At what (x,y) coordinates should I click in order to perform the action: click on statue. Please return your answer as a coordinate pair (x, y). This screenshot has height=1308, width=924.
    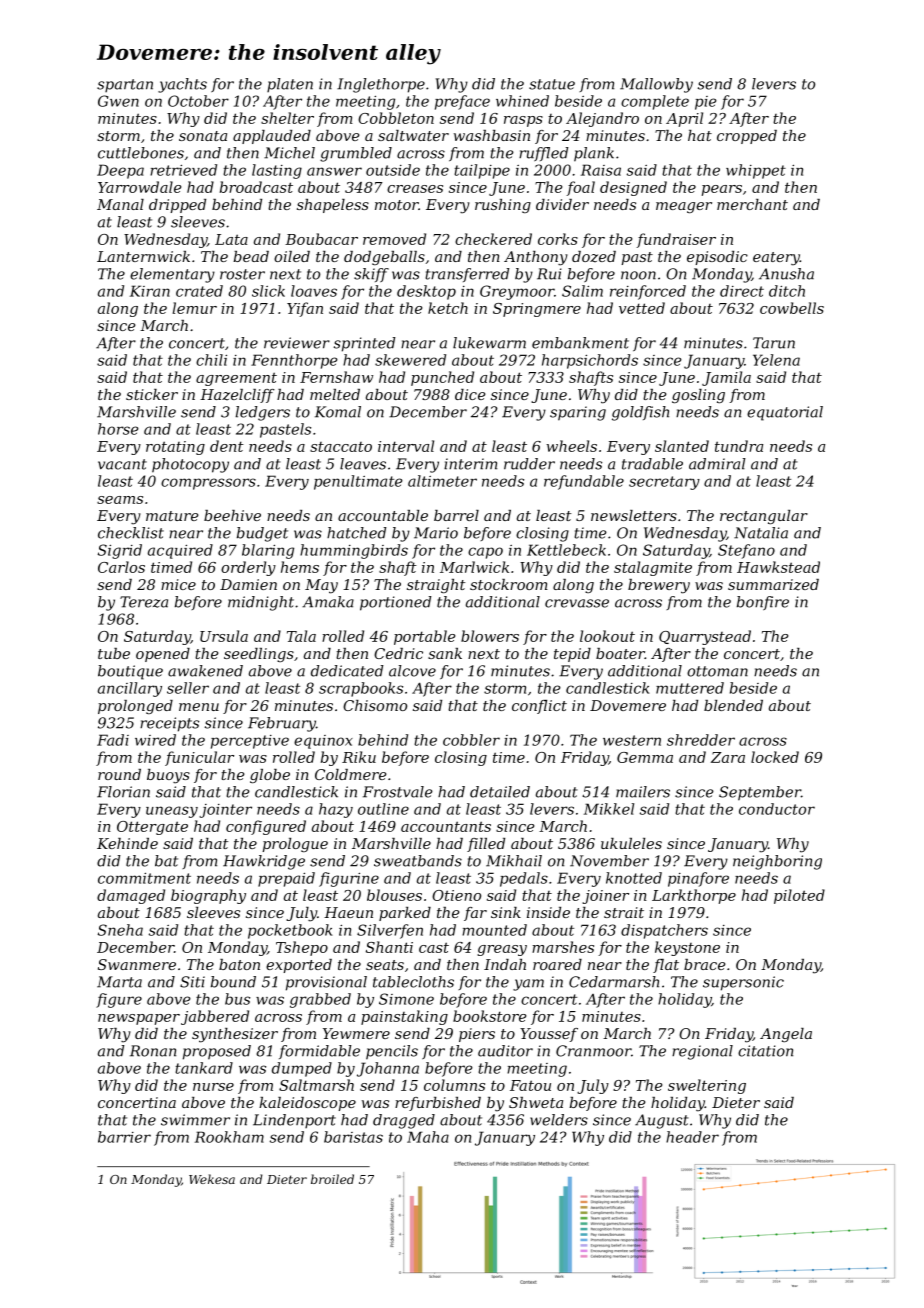
    Looking at the image, I should click on (552, 84).
